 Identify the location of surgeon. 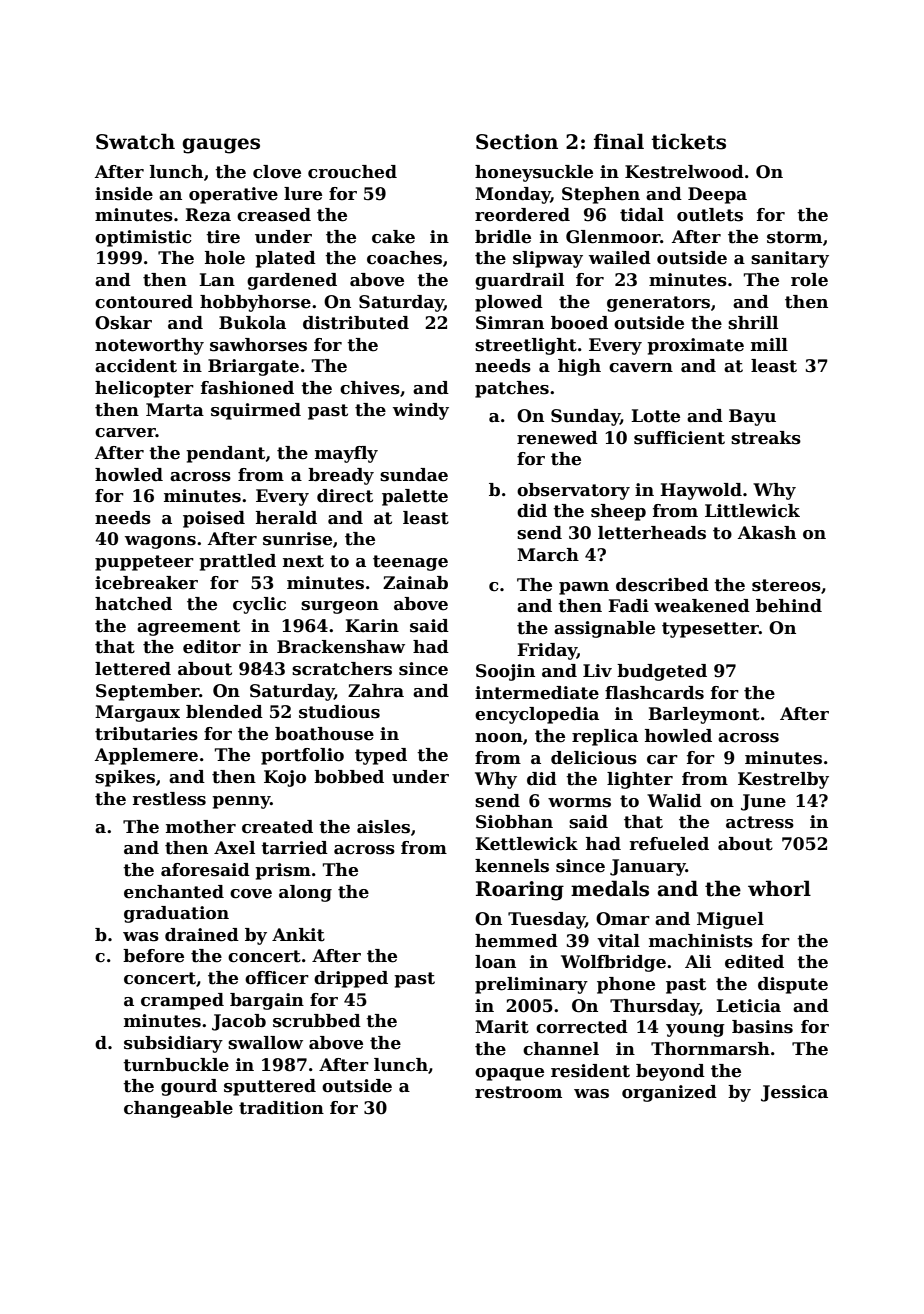
(340, 607).
